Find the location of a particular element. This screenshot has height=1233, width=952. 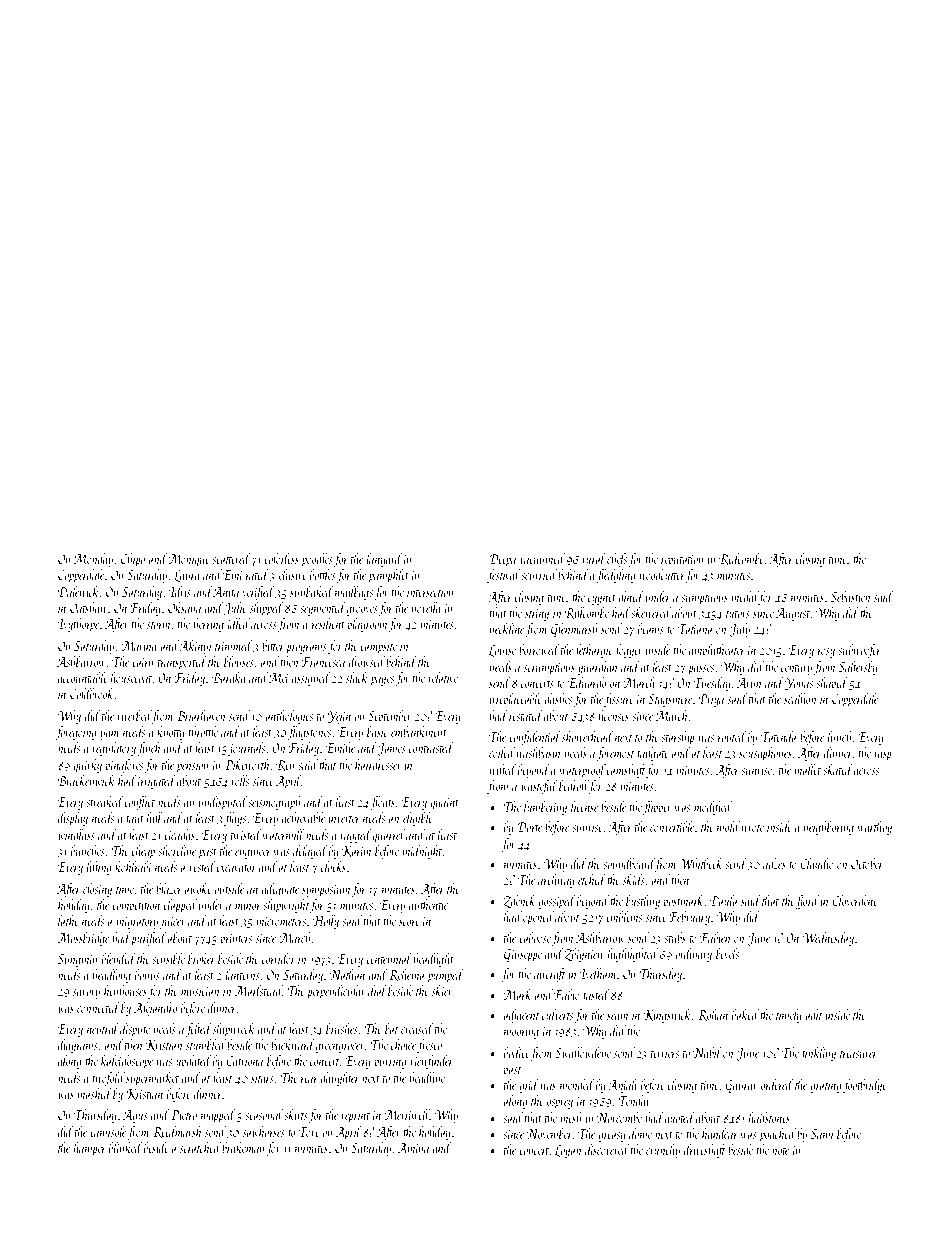

Redcombe is located at coordinates (742, 559).
